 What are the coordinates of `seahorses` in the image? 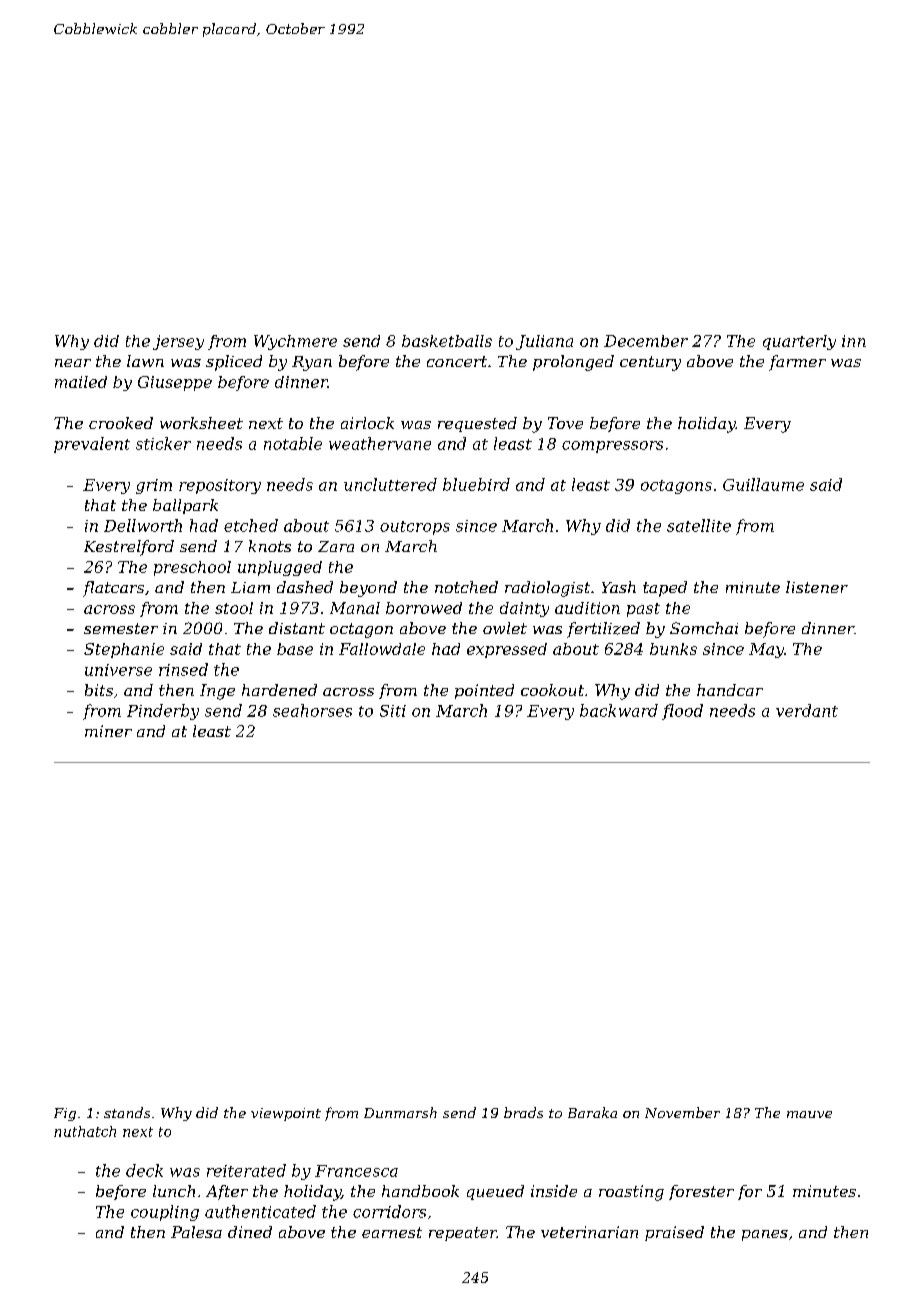 It's located at (312, 710).
